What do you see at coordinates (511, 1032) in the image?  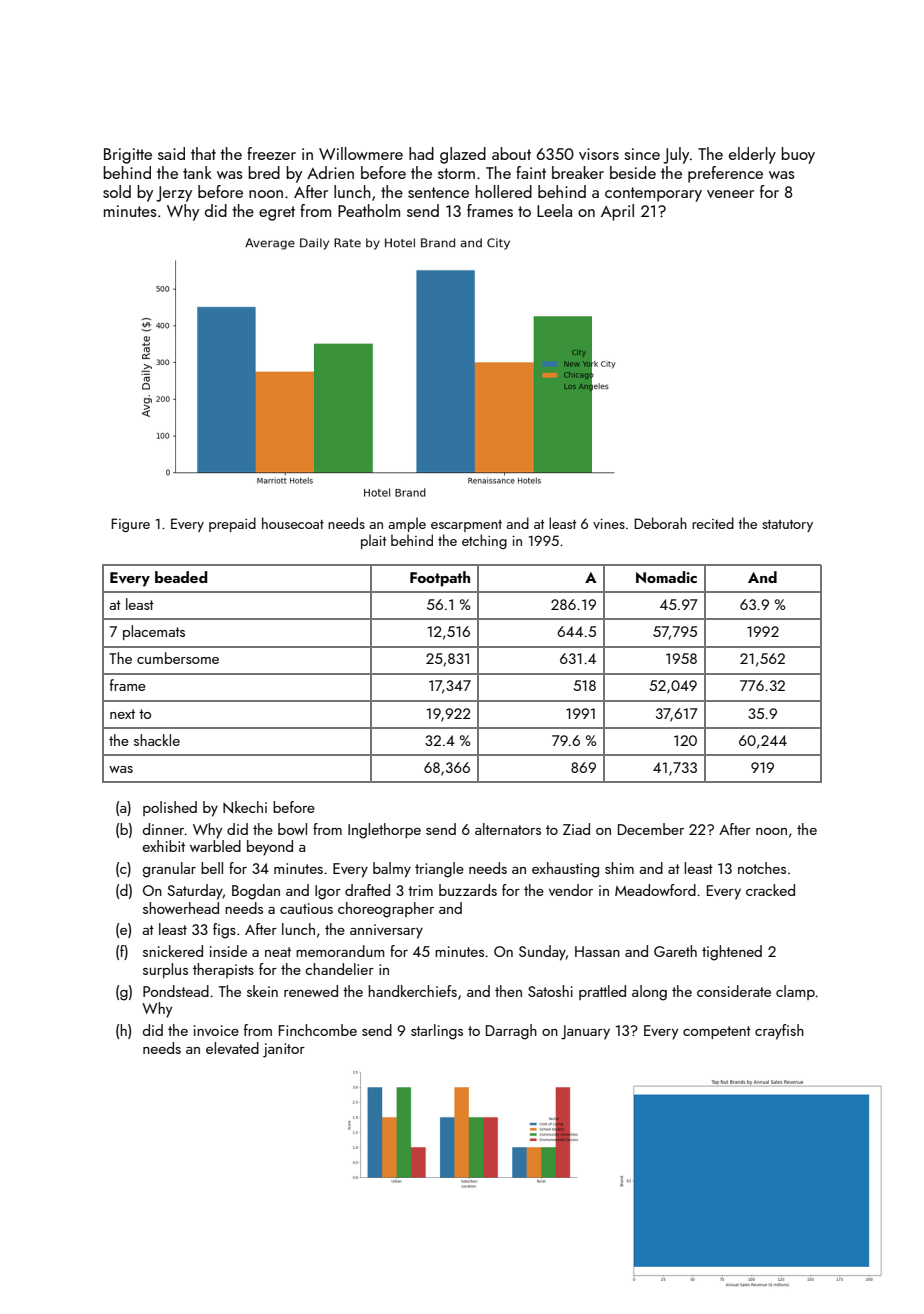 I see `Darragh` at bounding box center [511, 1032].
